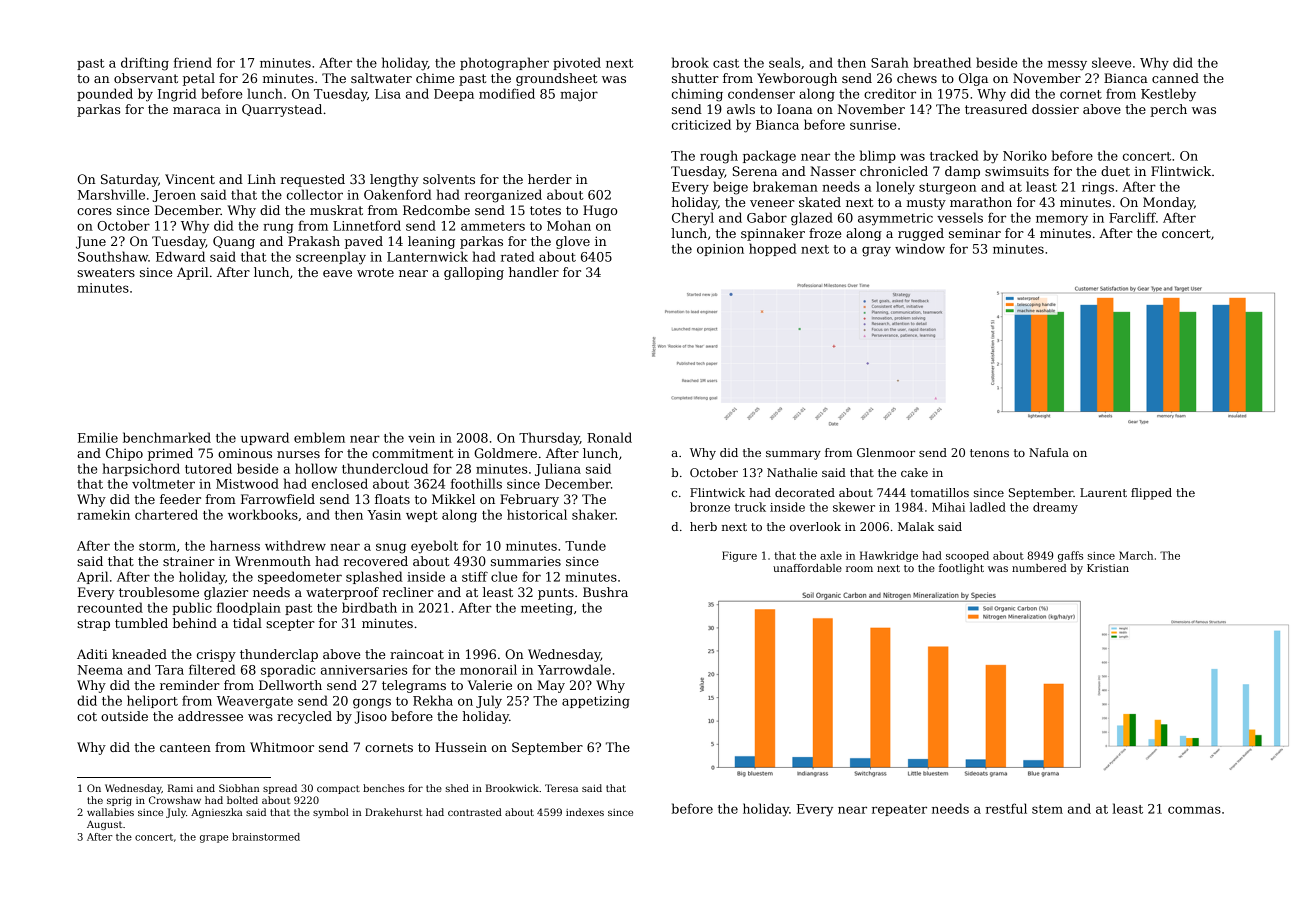  I want to click on benchmarked, so click(167, 437).
